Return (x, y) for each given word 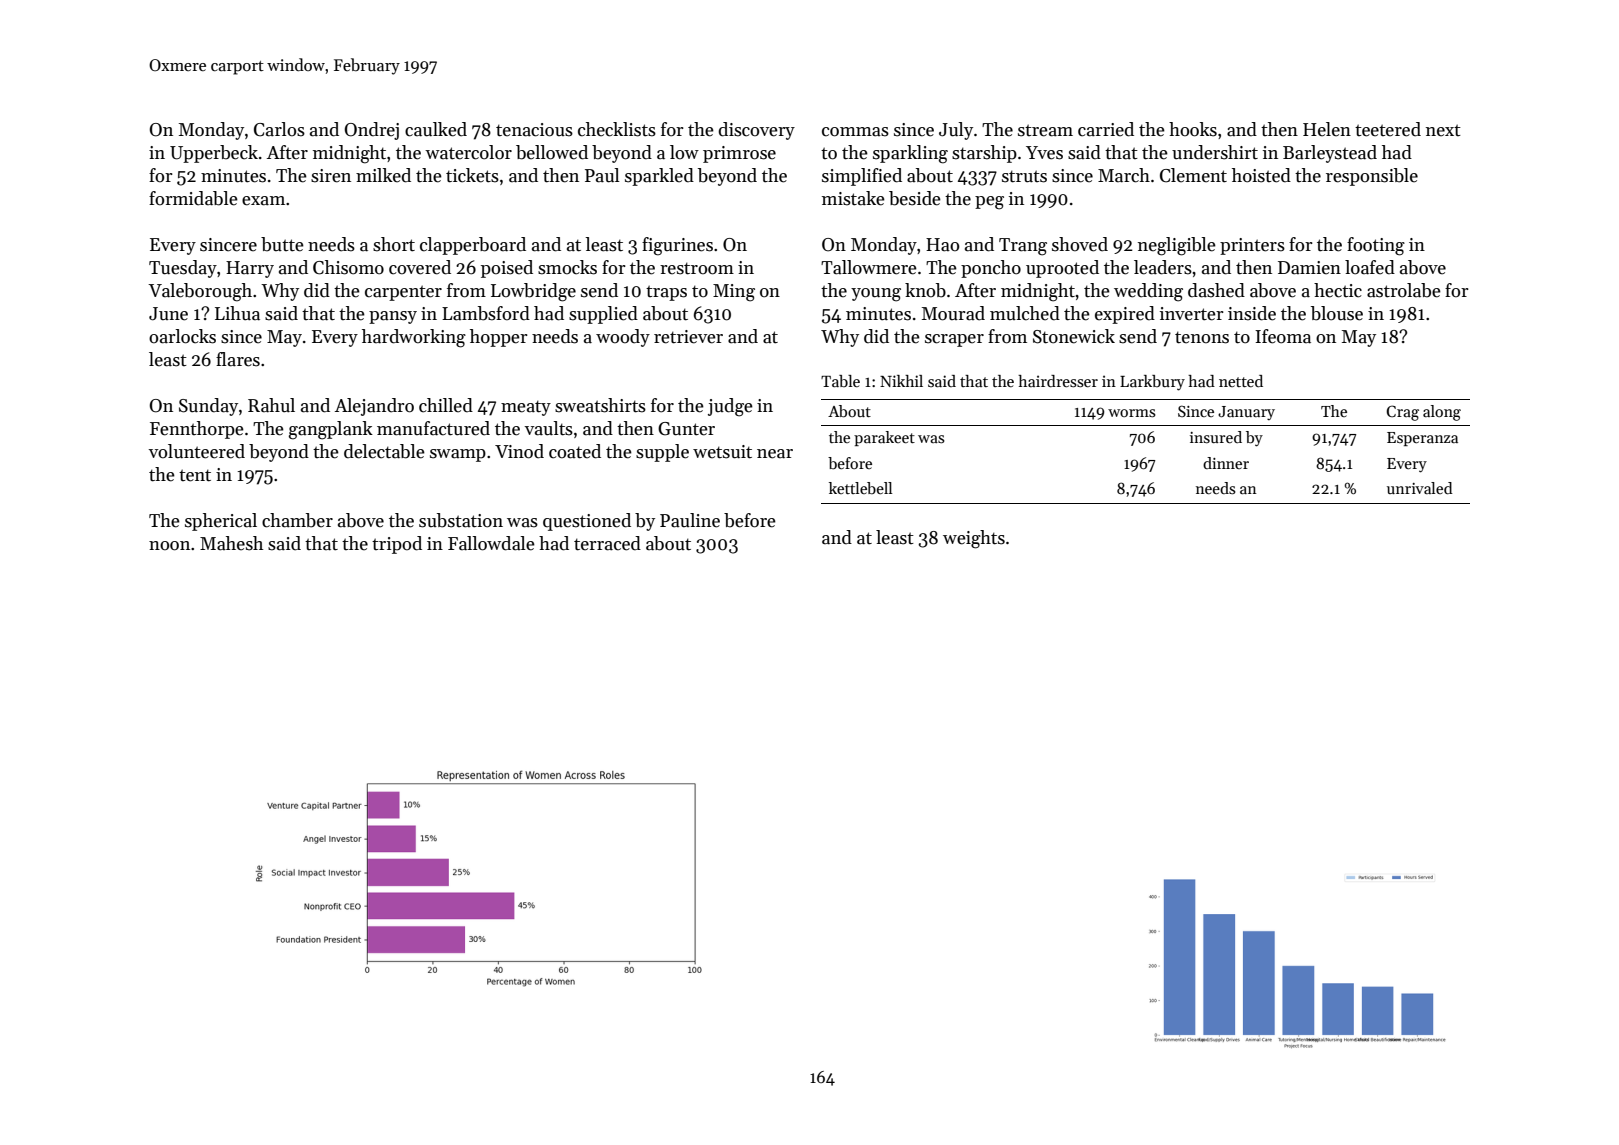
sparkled (659, 177)
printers (1252, 246)
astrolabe (1404, 290)
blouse (1337, 313)
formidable (193, 198)
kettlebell (860, 488)
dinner (1226, 463)
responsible (1372, 177)
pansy (393, 317)
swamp (458, 455)
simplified (862, 177)
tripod (397, 545)
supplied (603, 315)
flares (238, 359)
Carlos (279, 129)
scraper (954, 340)
